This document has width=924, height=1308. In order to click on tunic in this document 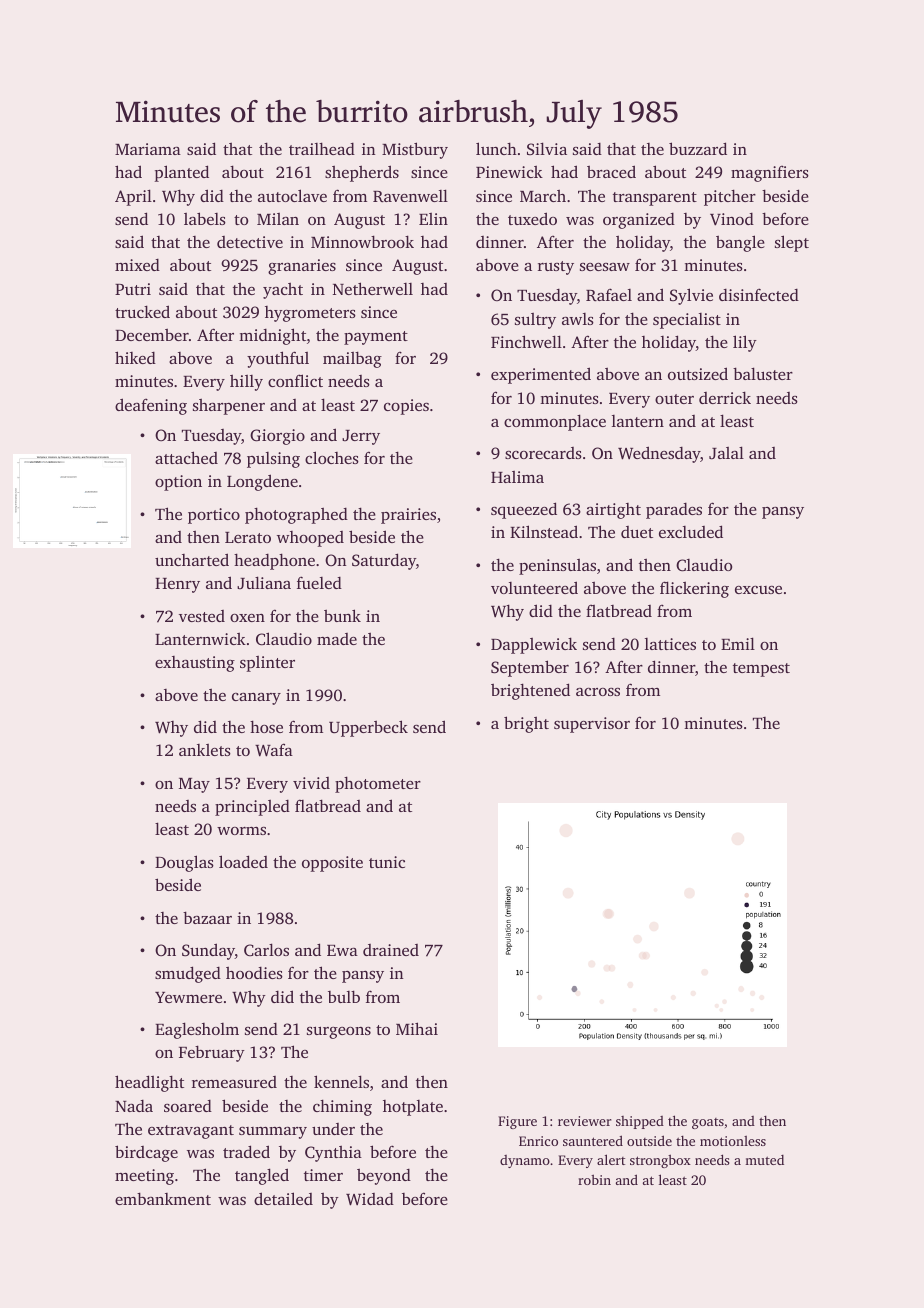, I will do `click(387, 862)`.
